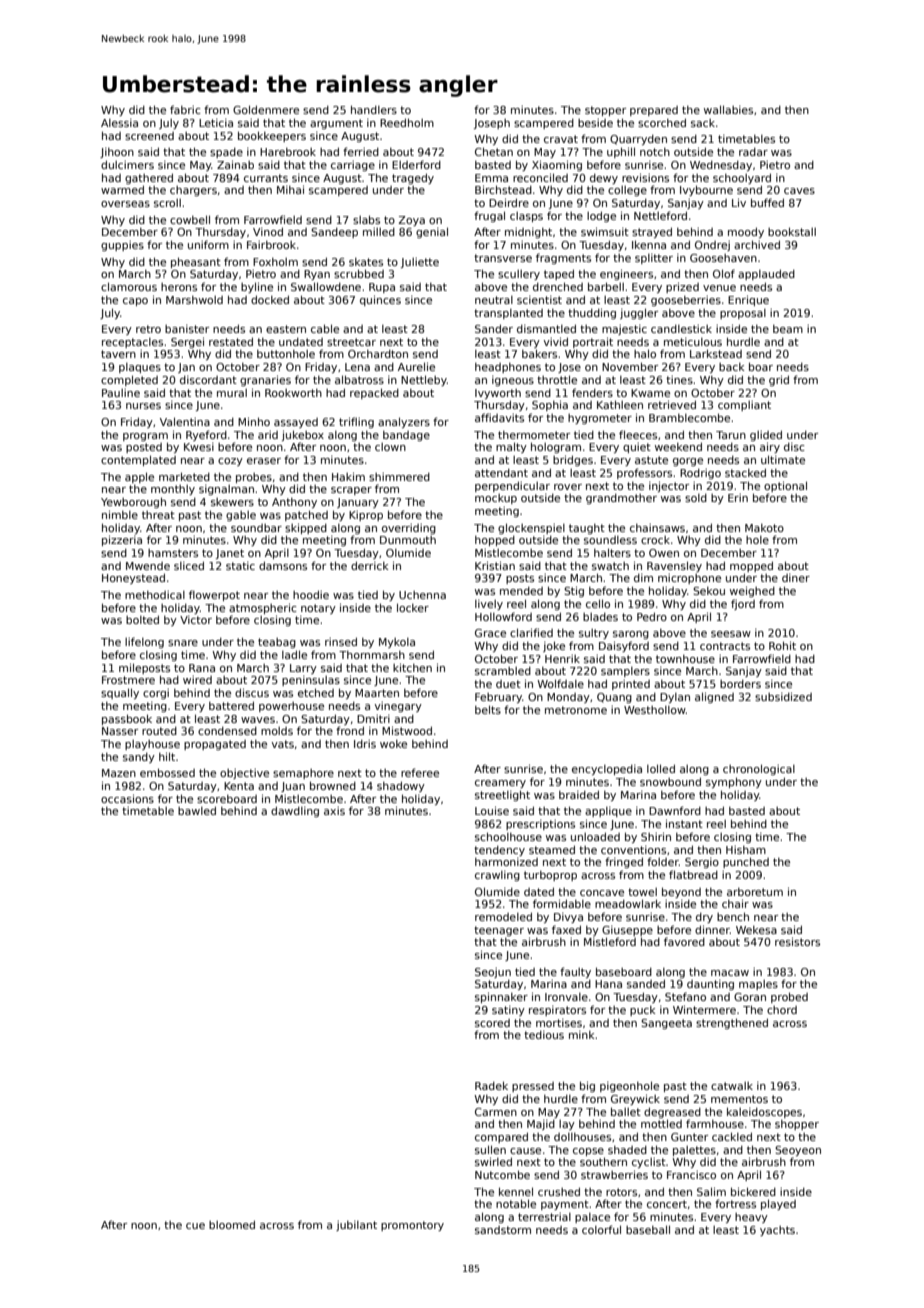 Image resolution: width=924 pixels, height=1308 pixels. Describe the element at coordinates (785, 486) in the document. I see `optional` at that location.
